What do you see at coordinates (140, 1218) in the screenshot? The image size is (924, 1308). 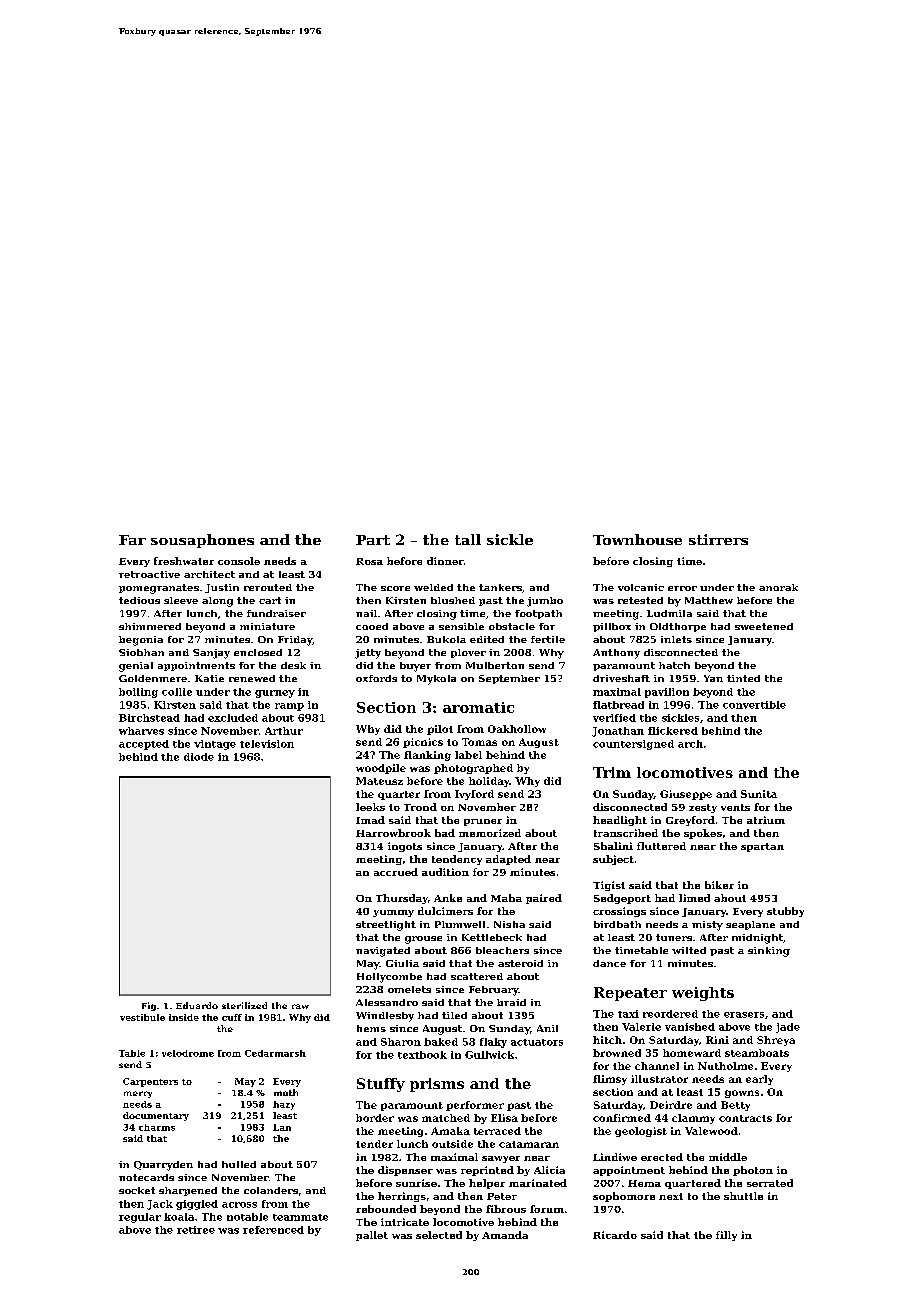 I see `regular` at bounding box center [140, 1218].
